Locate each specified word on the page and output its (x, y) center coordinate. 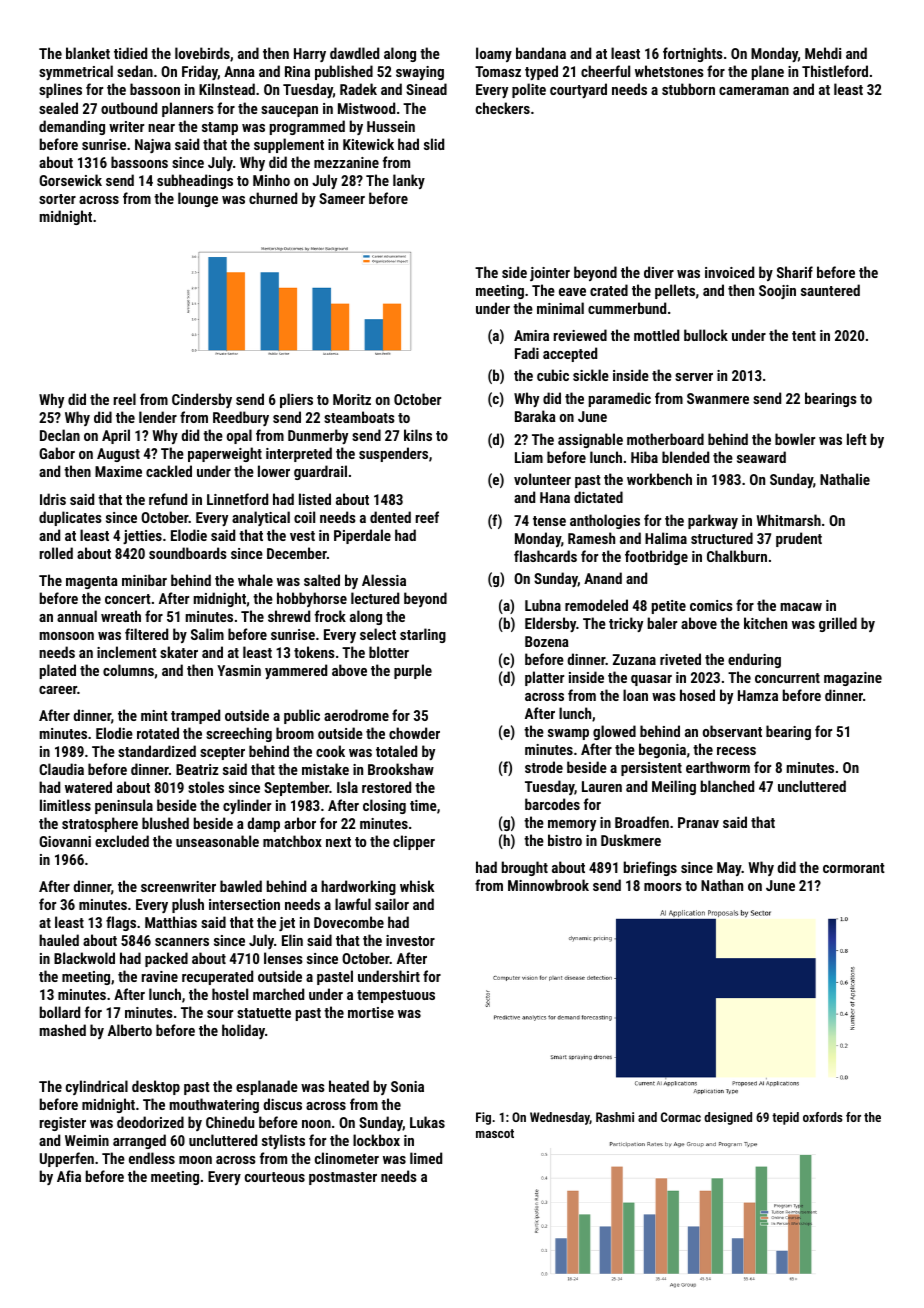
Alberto (130, 1030)
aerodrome (356, 715)
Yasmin (239, 670)
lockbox (376, 1140)
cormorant (854, 868)
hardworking (358, 887)
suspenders (393, 454)
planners (188, 109)
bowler (795, 439)
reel (125, 399)
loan (635, 695)
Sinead (426, 89)
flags (121, 923)
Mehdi (823, 53)
